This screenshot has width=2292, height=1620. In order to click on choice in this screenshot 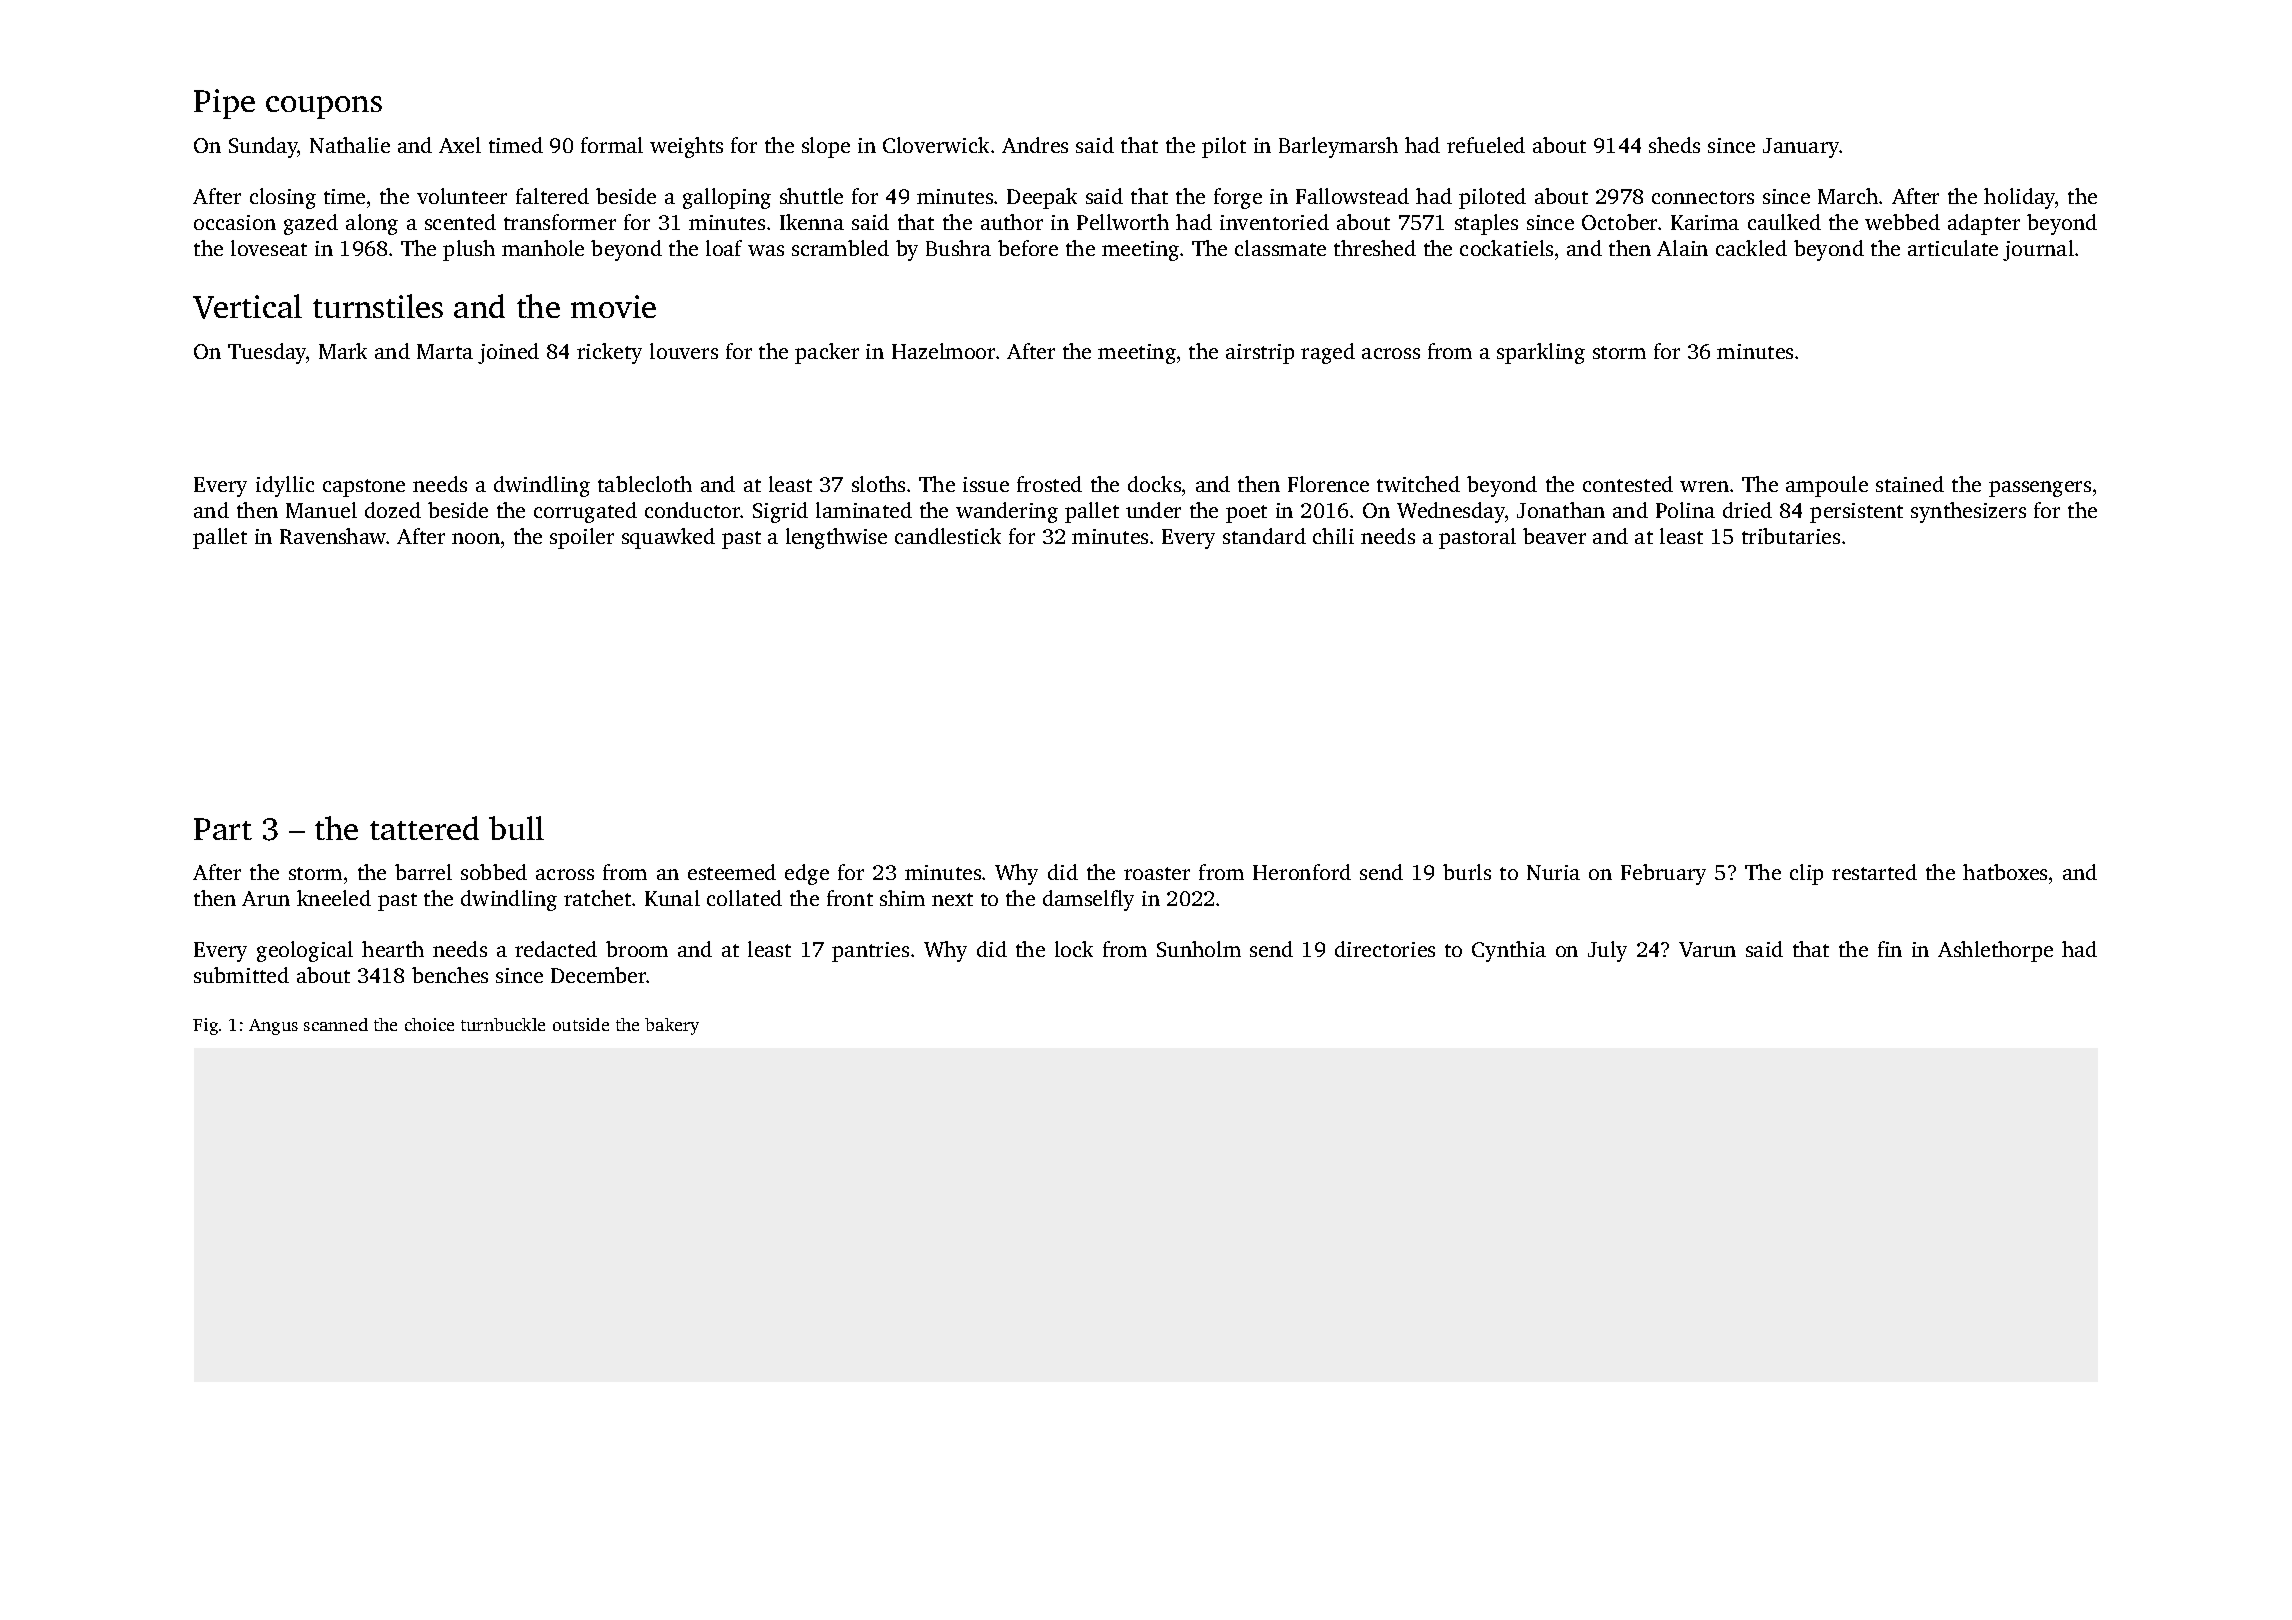, I will do `click(429, 1024)`.
